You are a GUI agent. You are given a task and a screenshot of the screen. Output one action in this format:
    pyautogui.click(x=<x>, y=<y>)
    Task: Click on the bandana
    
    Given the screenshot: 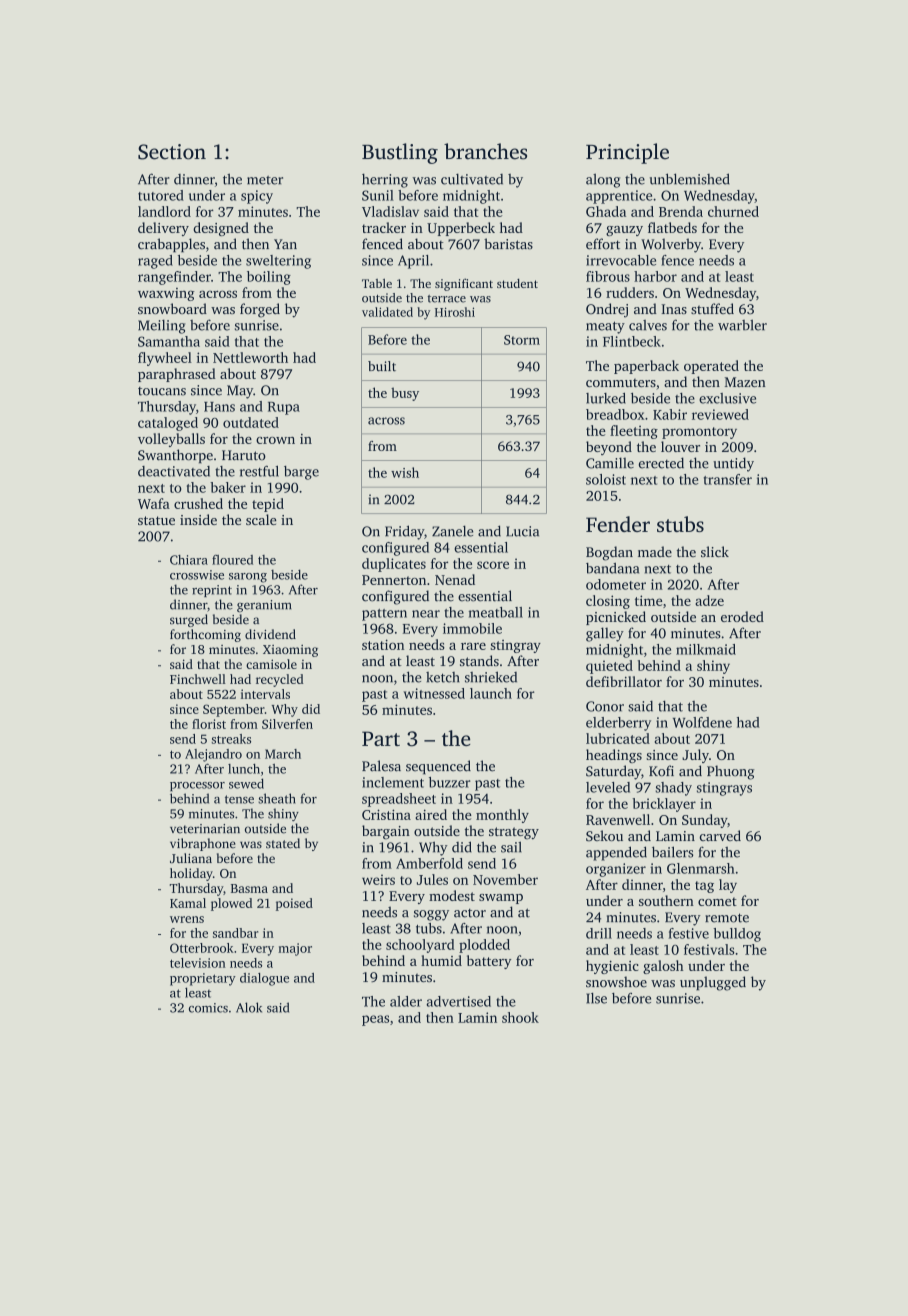 What is the action you would take?
    pyautogui.click(x=612, y=568)
